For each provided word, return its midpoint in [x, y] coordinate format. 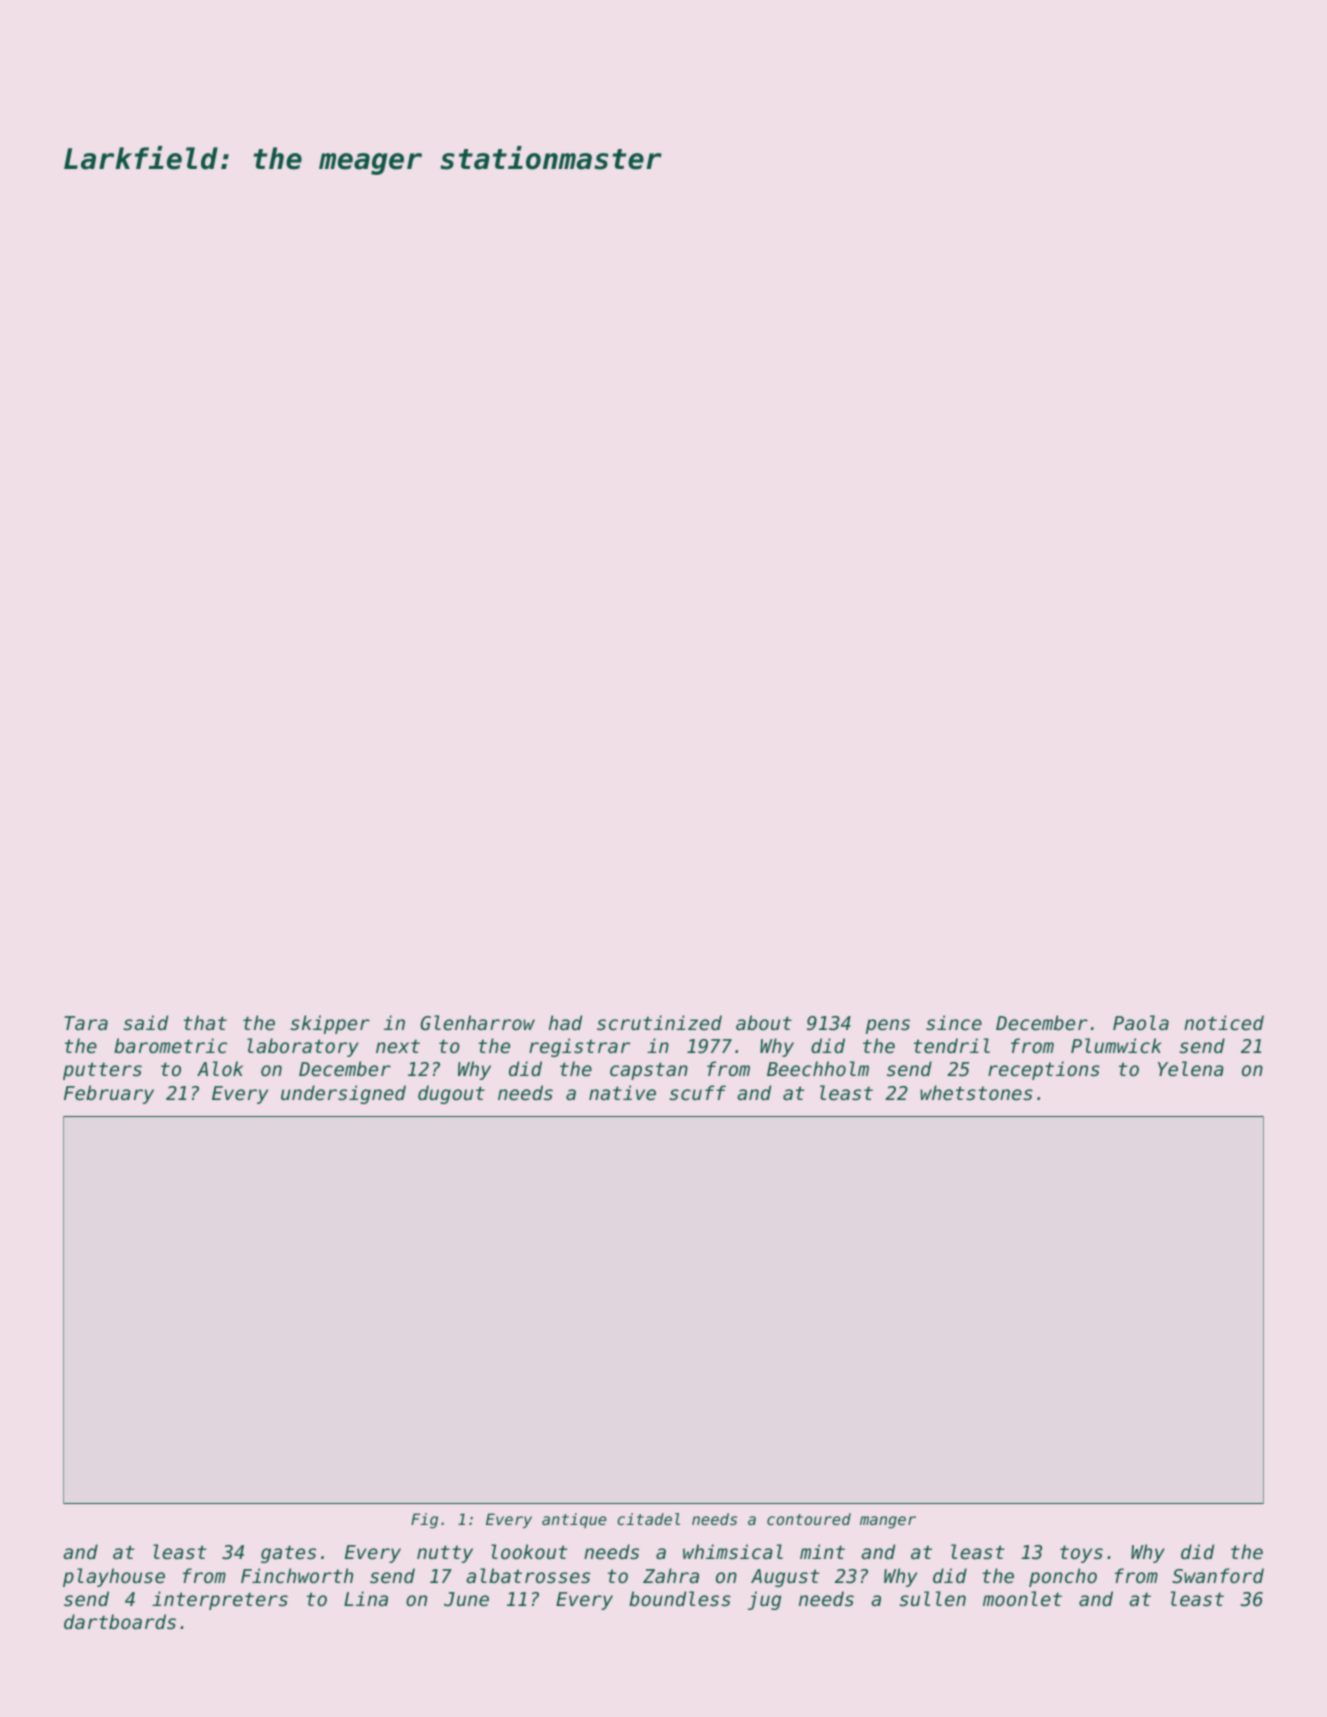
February [109, 1094]
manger [888, 1522]
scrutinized [659, 1023]
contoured [809, 1519]
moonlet [1022, 1598]
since [954, 1022]
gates [288, 1554]
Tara [86, 1023]
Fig [424, 1521]
